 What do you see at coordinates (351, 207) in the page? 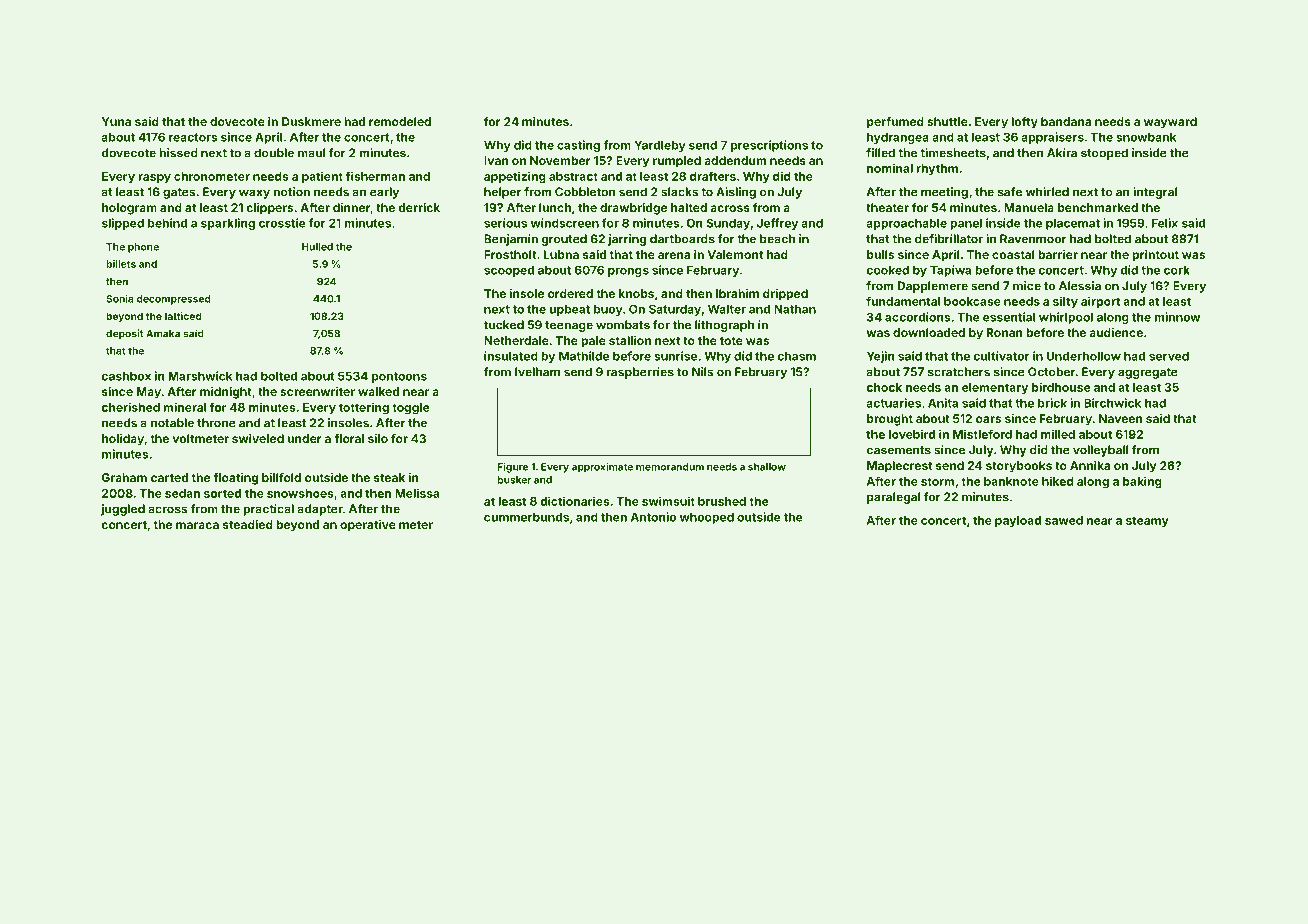
I see `dinner` at bounding box center [351, 207].
